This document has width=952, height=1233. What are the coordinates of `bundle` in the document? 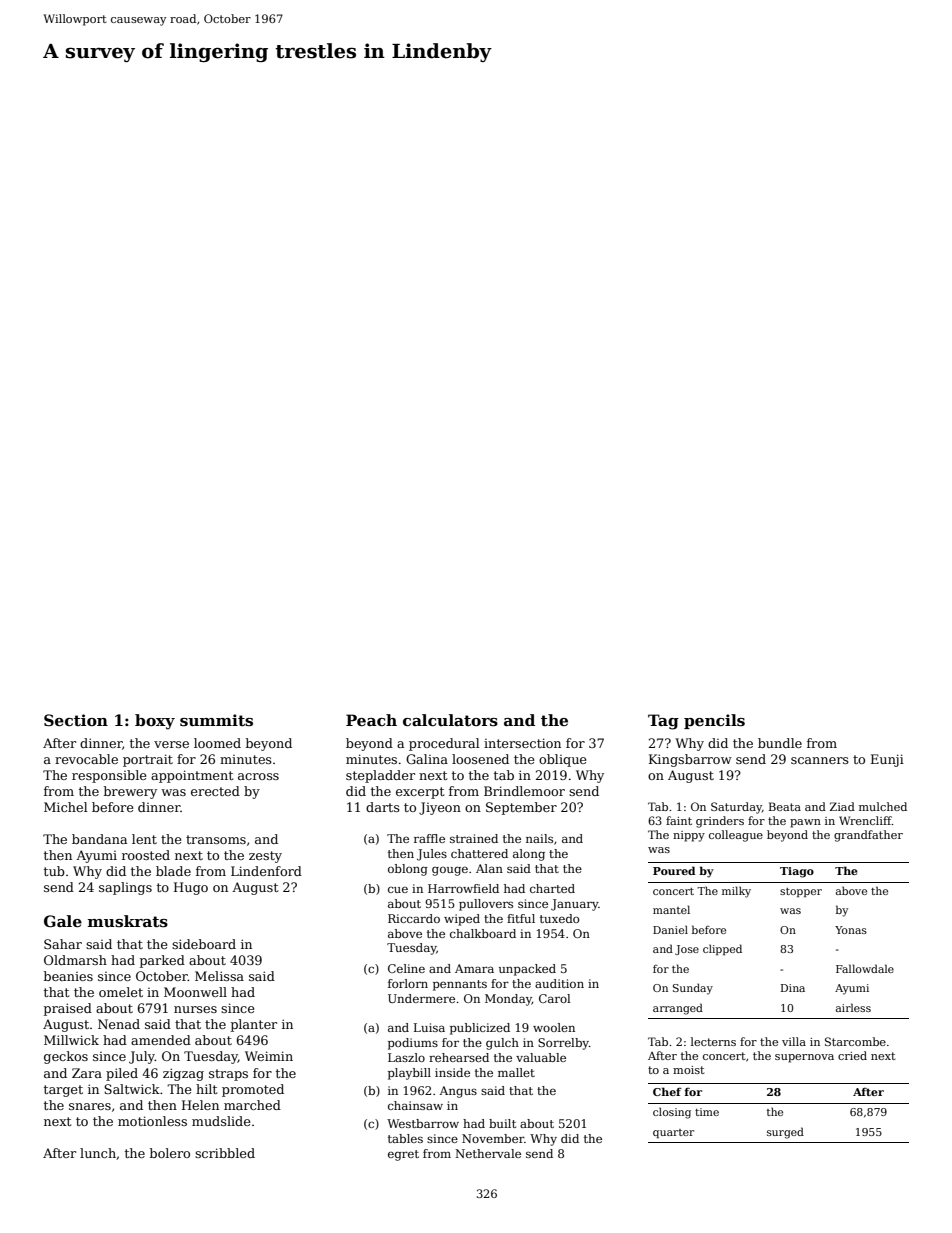 It's located at (780, 743).
